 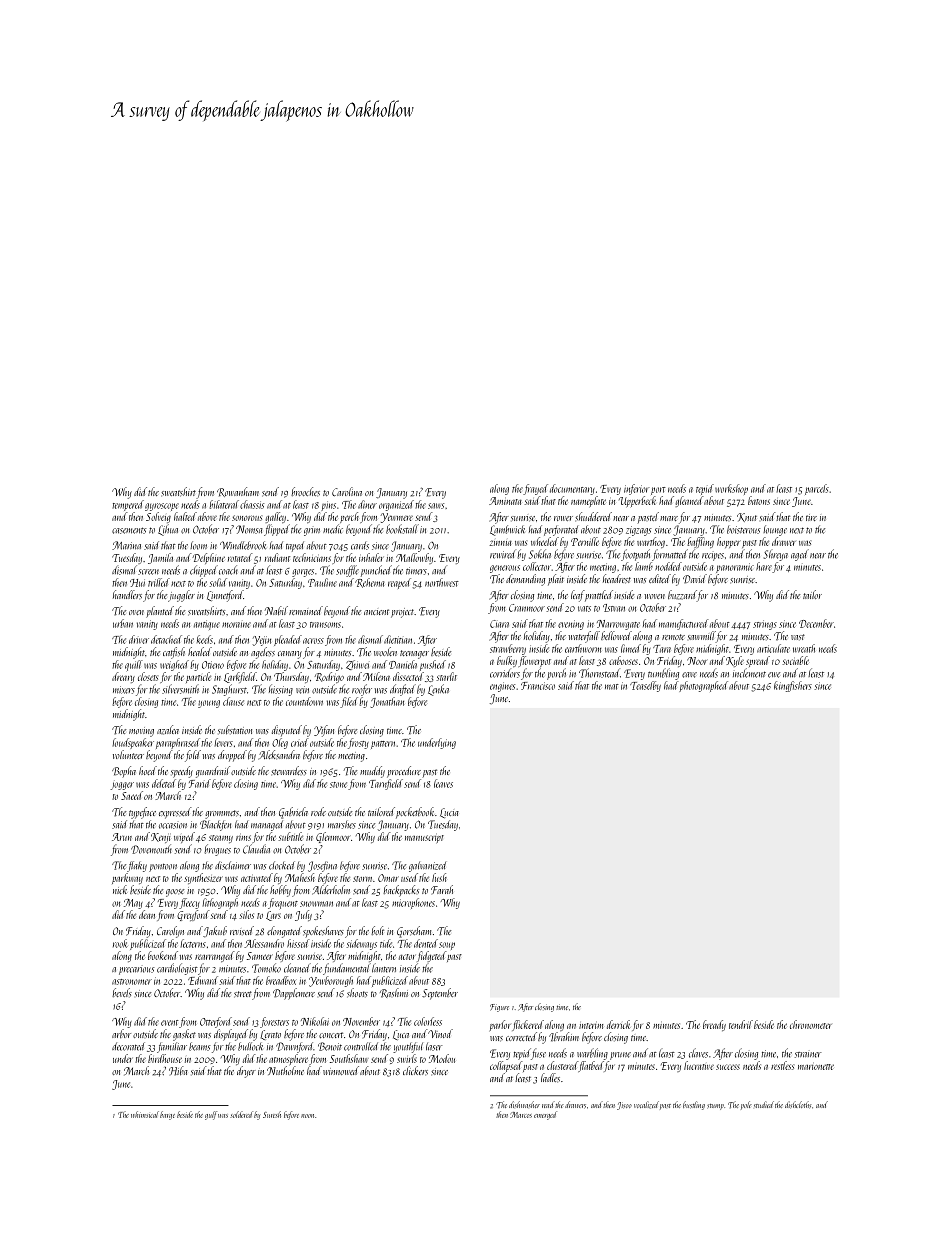 What do you see at coordinates (624, 1106) in the screenshot?
I see `Jisoo` at bounding box center [624, 1106].
